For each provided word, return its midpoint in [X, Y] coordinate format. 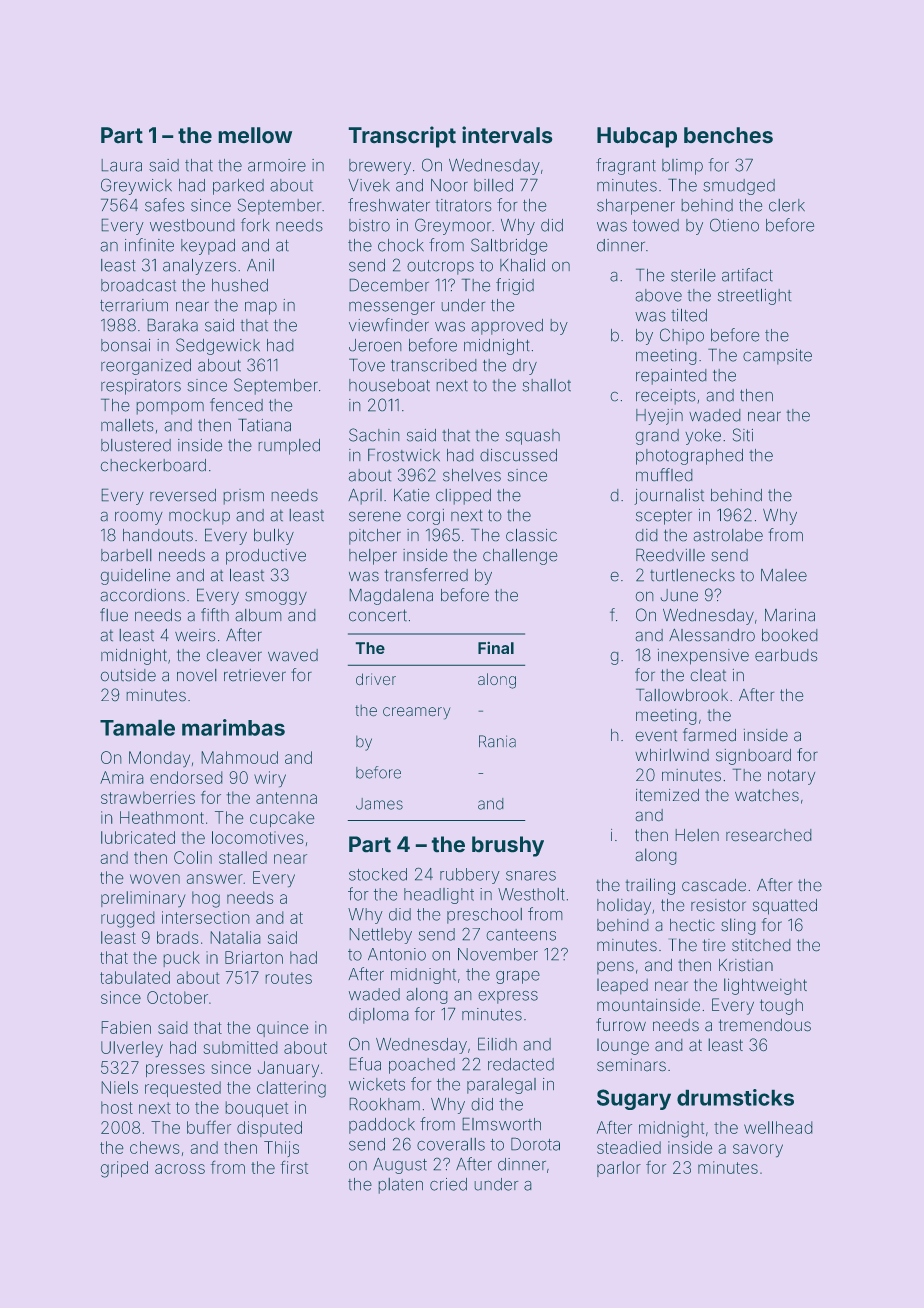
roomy [139, 518]
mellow [255, 135]
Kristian [746, 965]
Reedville [670, 555]
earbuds [786, 655]
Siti [743, 435]
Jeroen [375, 345]
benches [728, 135]
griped [124, 1169]
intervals [507, 134]
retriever [255, 675]
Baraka [173, 325]
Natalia [235, 937]
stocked [378, 874]
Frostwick [404, 455]
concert [378, 615]
